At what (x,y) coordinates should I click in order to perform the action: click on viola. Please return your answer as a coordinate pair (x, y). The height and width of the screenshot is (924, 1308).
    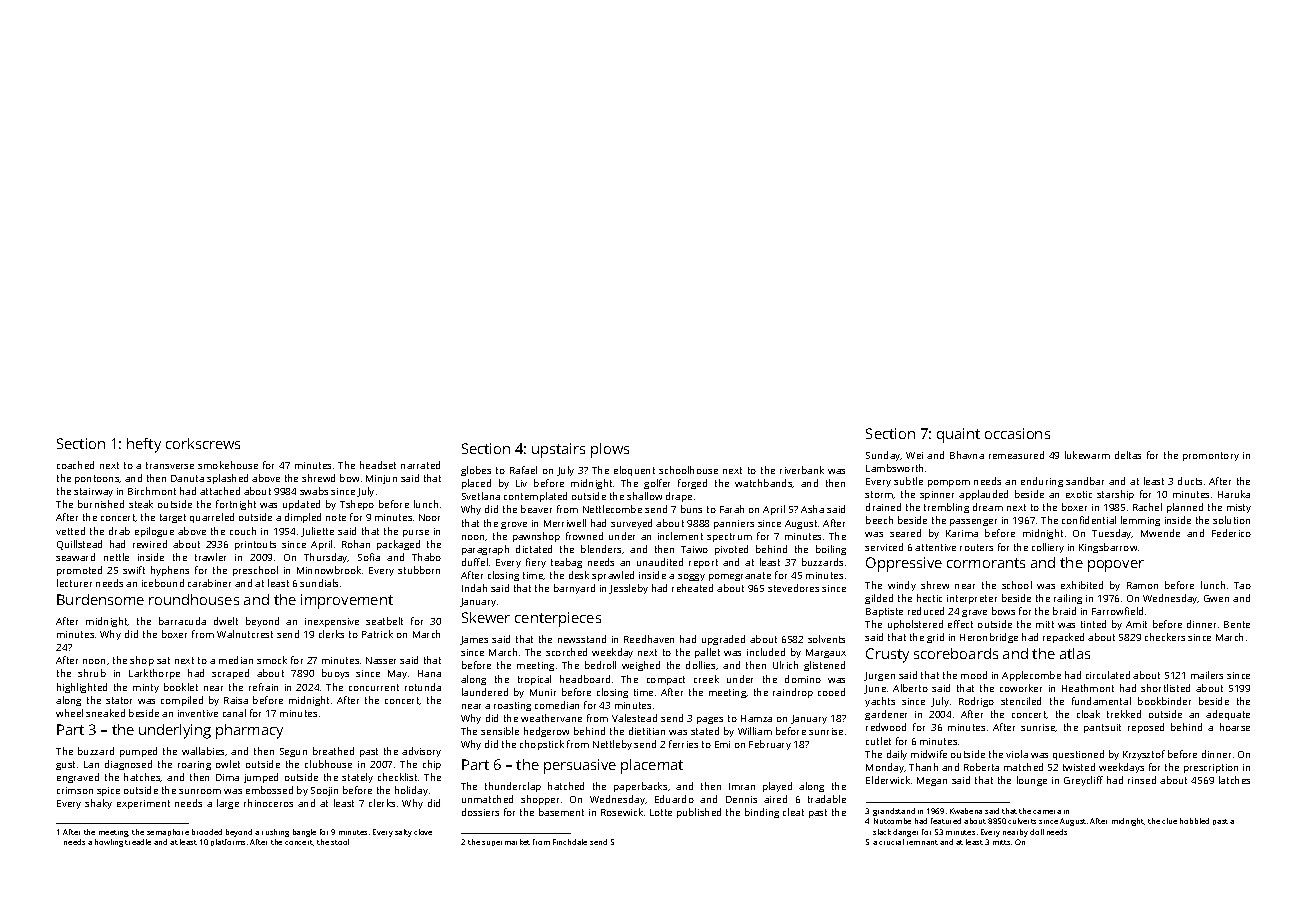
    Looking at the image, I should click on (1017, 754).
